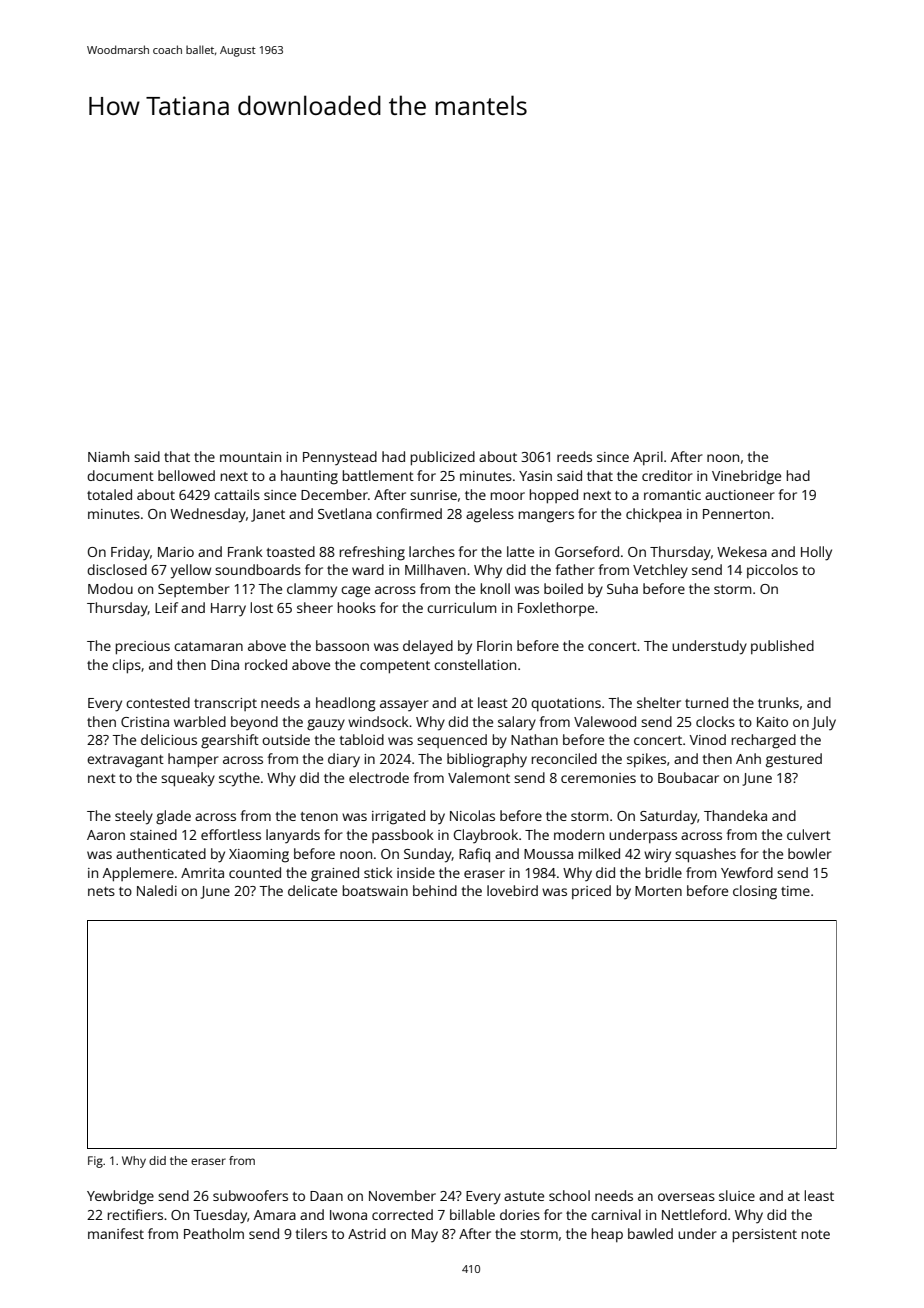 This image has width=924, height=1308. Describe the element at coordinates (574, 456) in the image. I see `reeds` at that location.
